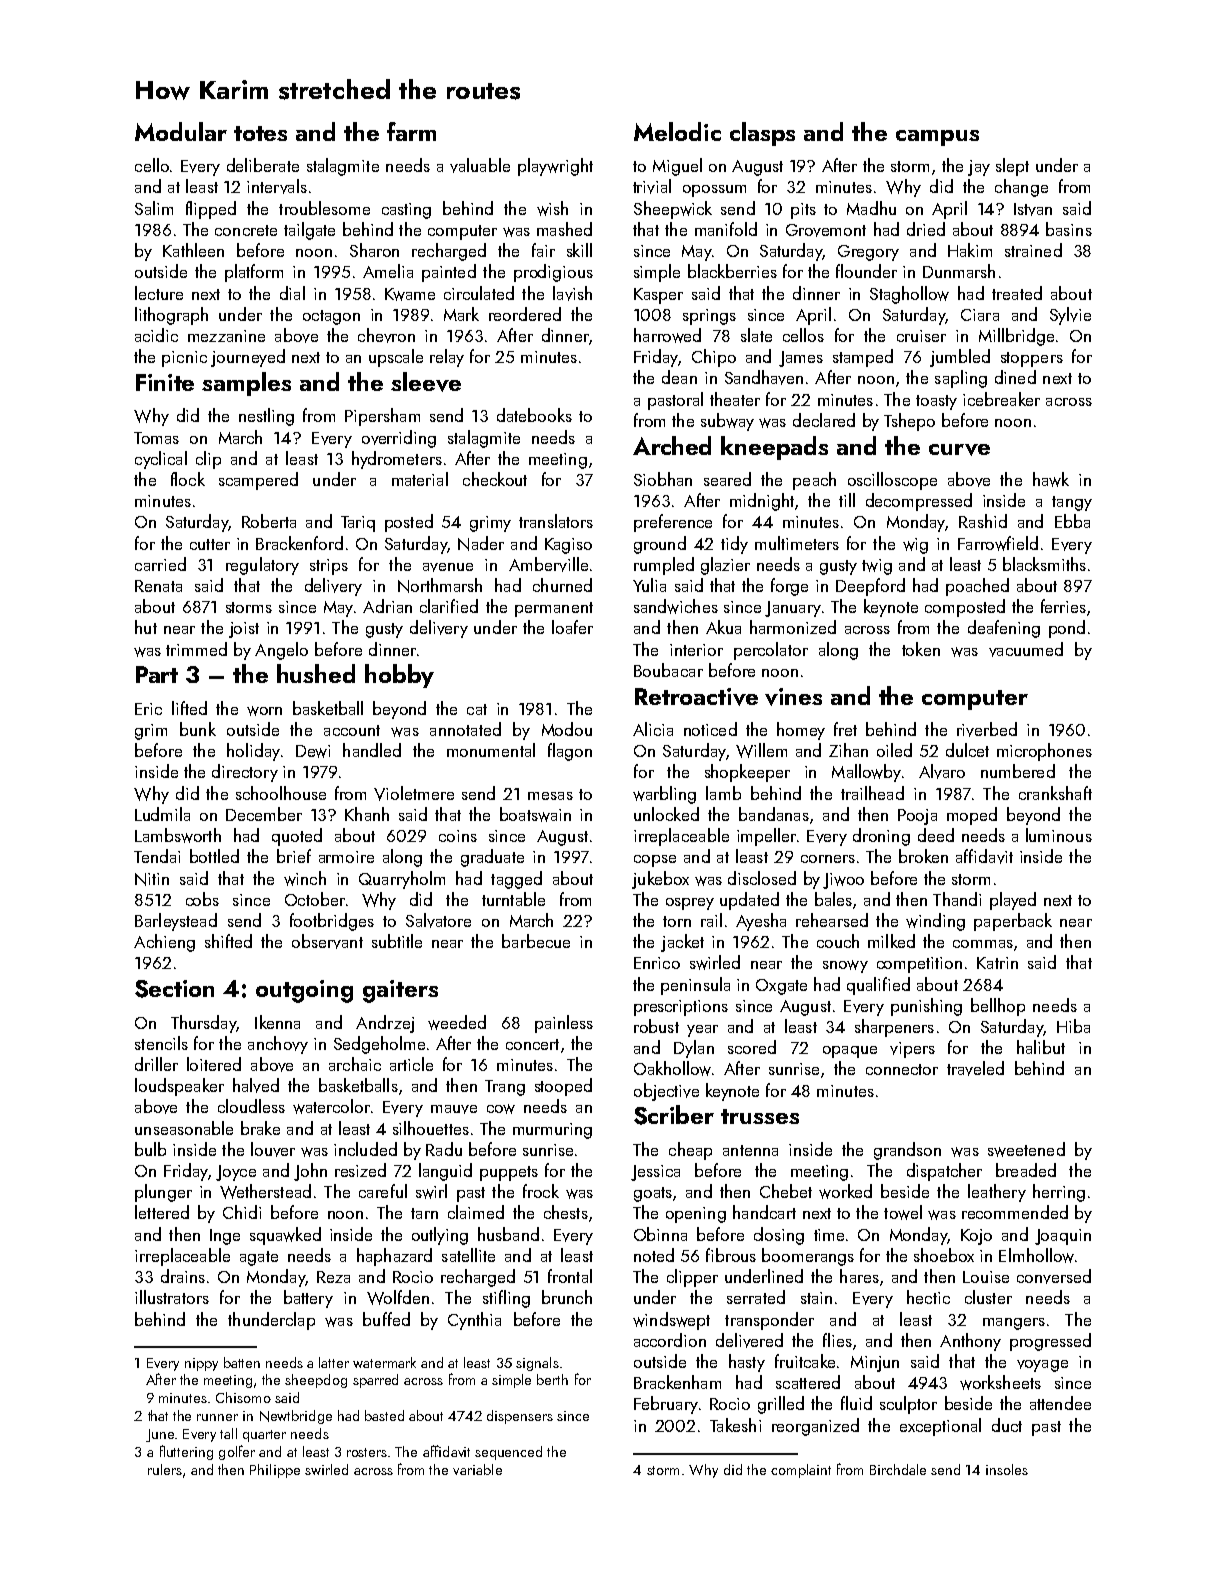 This page has width=1226, height=1587. Describe the element at coordinates (1026, 1149) in the page. I see `sweetened` at that location.
